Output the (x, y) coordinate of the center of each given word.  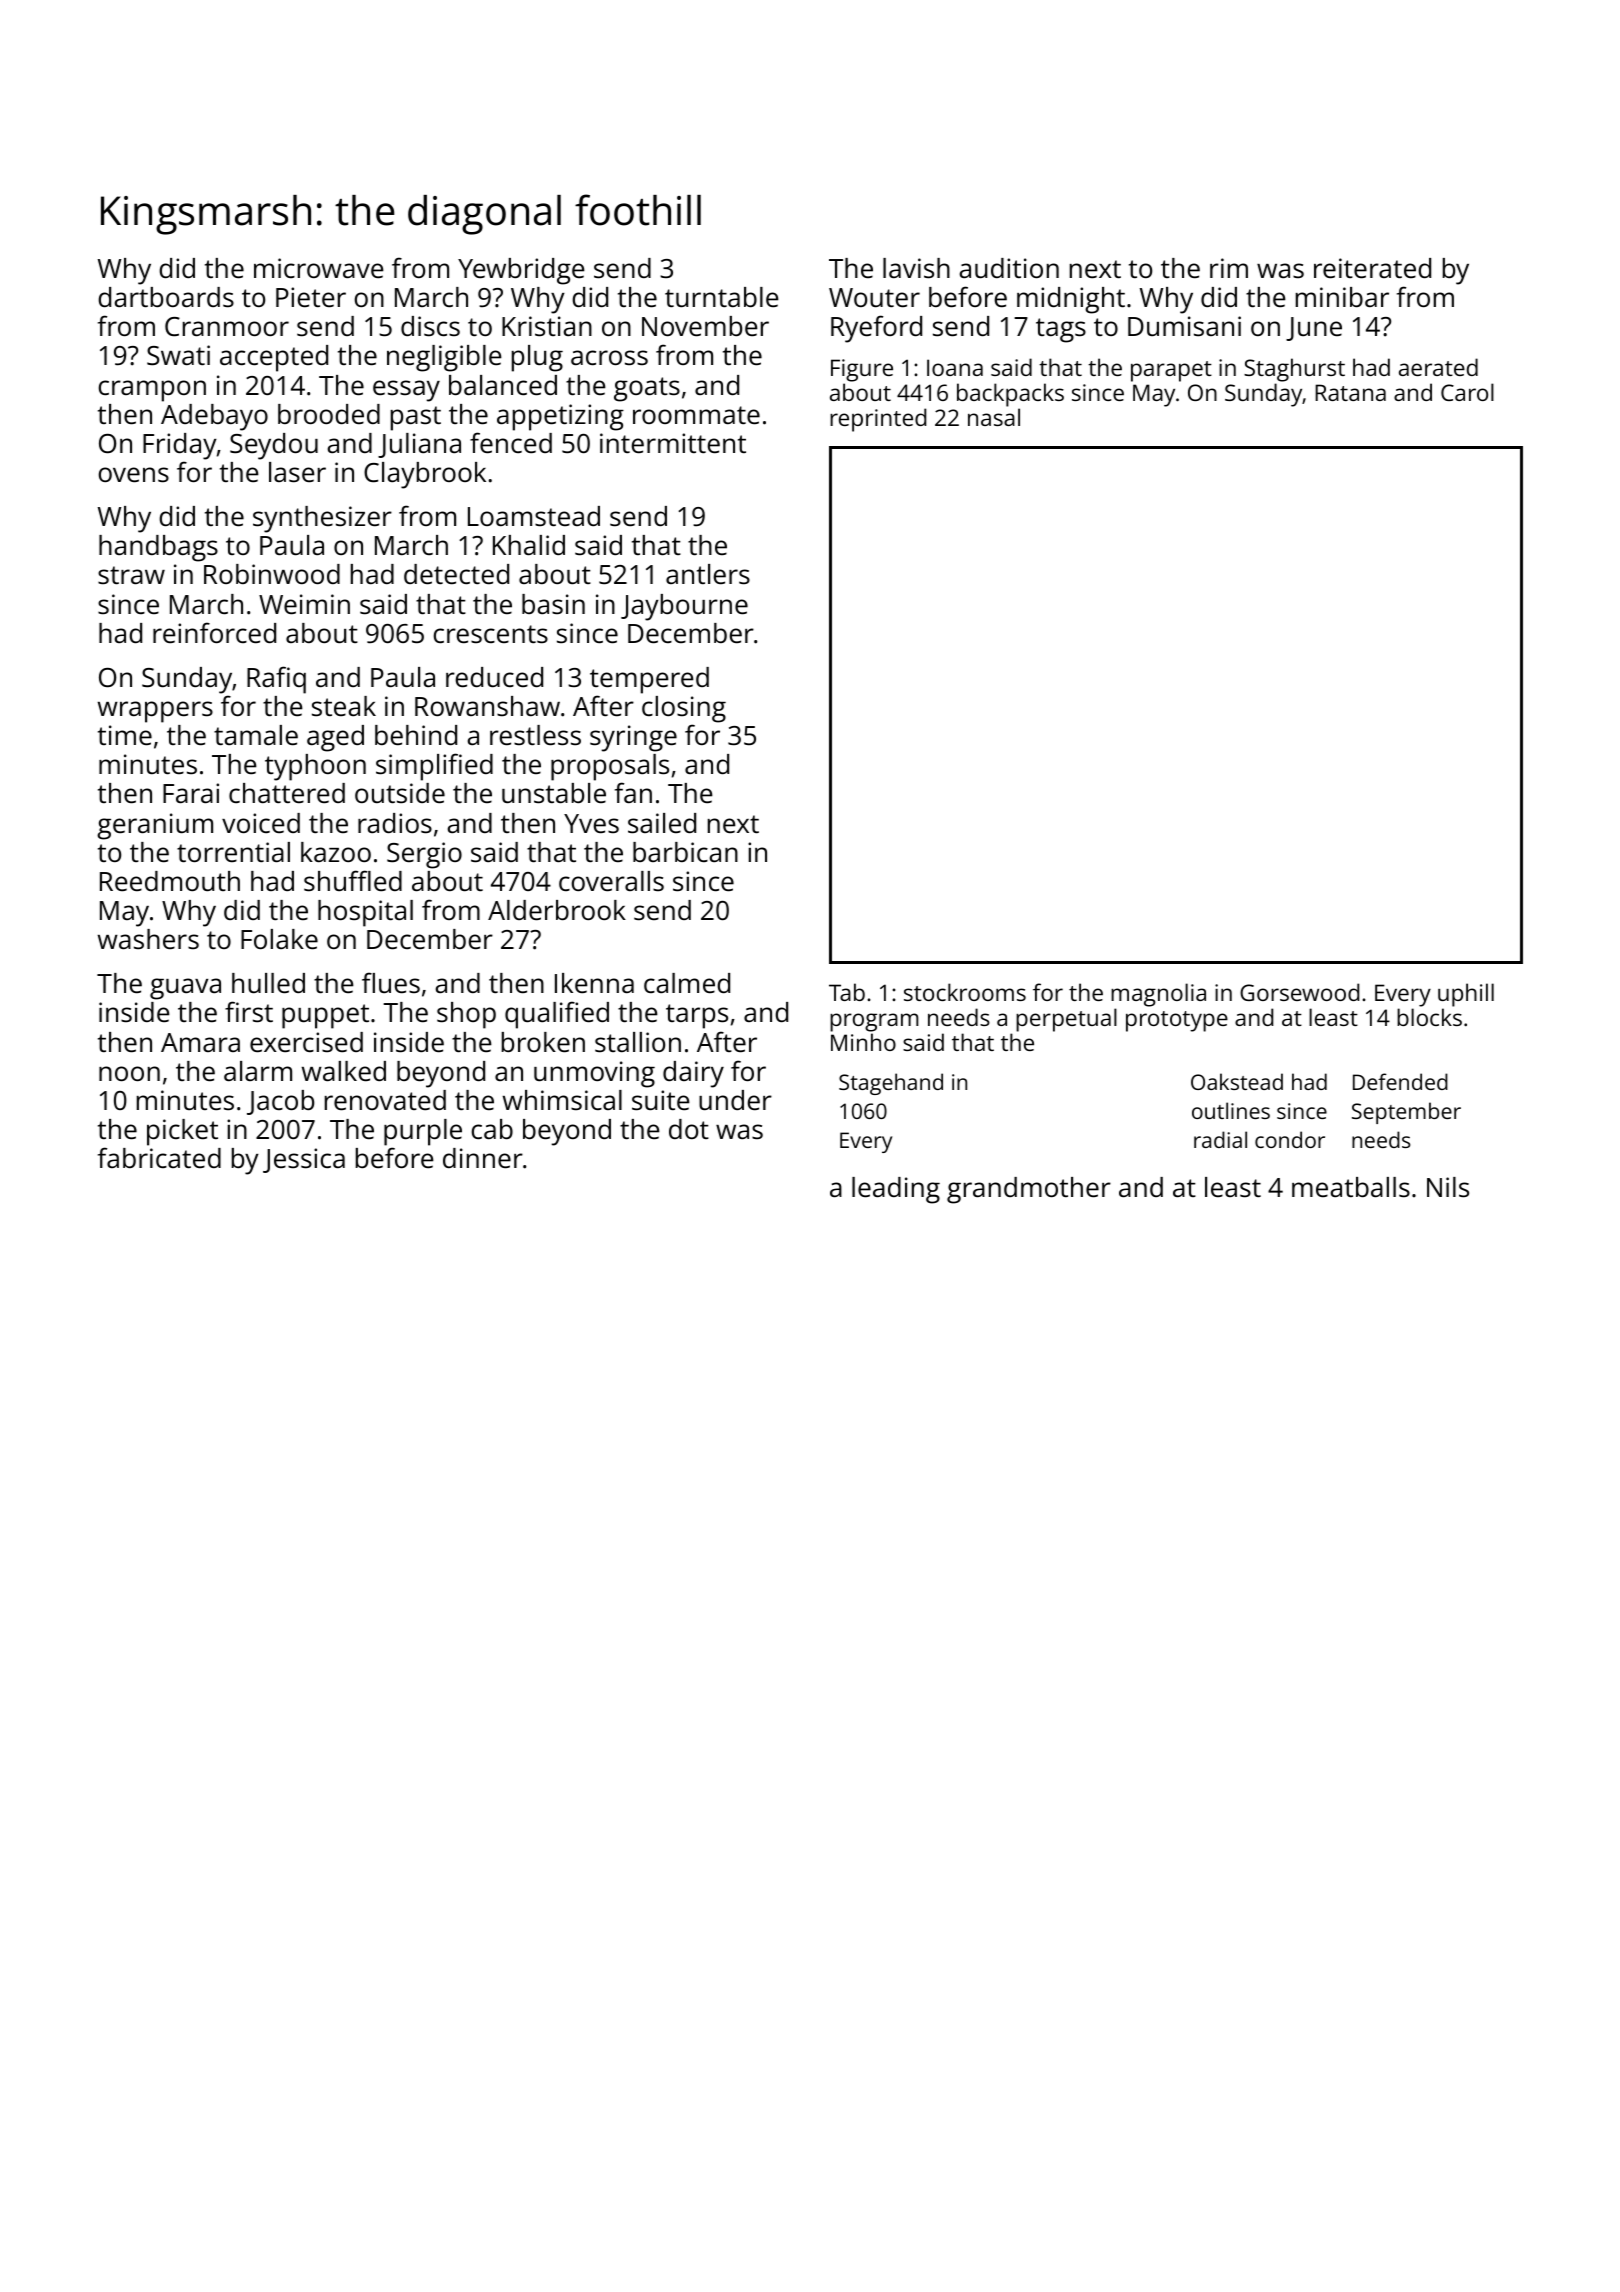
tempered (649, 680)
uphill (1466, 995)
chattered (287, 793)
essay (406, 391)
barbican (685, 852)
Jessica (304, 1160)
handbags (158, 548)
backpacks (1010, 395)
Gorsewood (1299, 992)
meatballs (1351, 1187)
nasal (994, 417)
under (735, 1100)
